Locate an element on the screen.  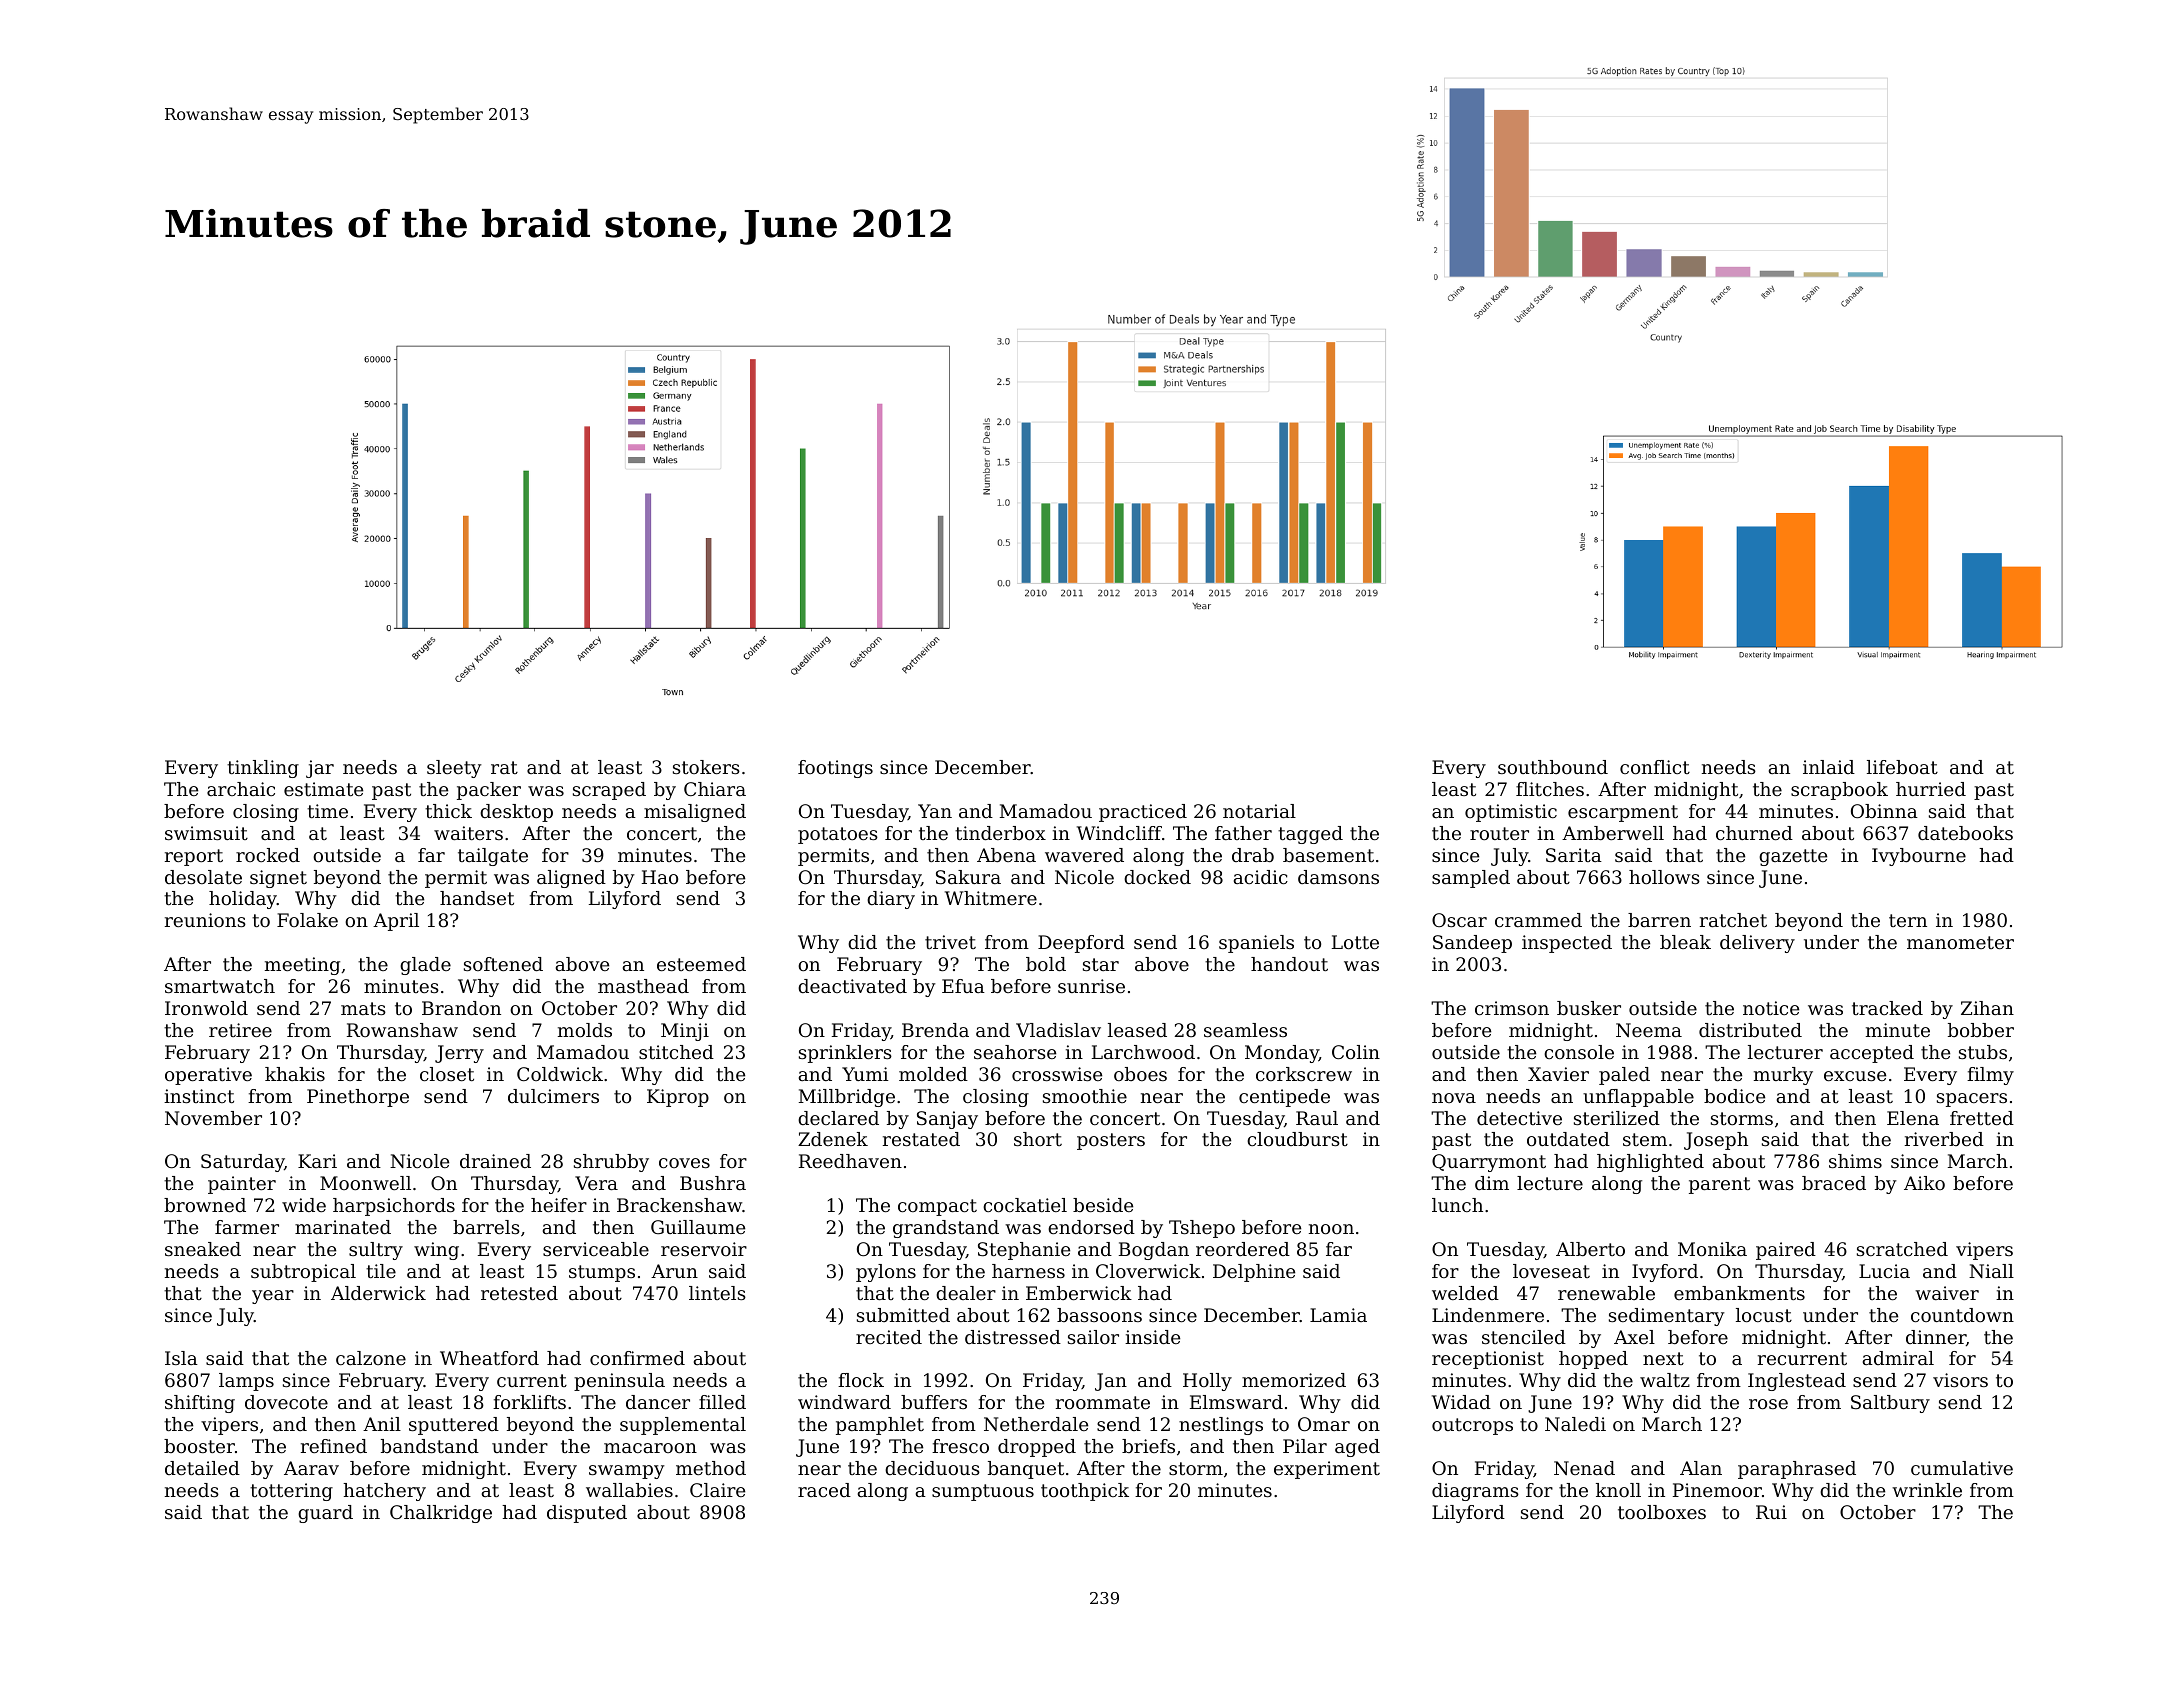
inlaid is located at coordinates (1829, 767).
